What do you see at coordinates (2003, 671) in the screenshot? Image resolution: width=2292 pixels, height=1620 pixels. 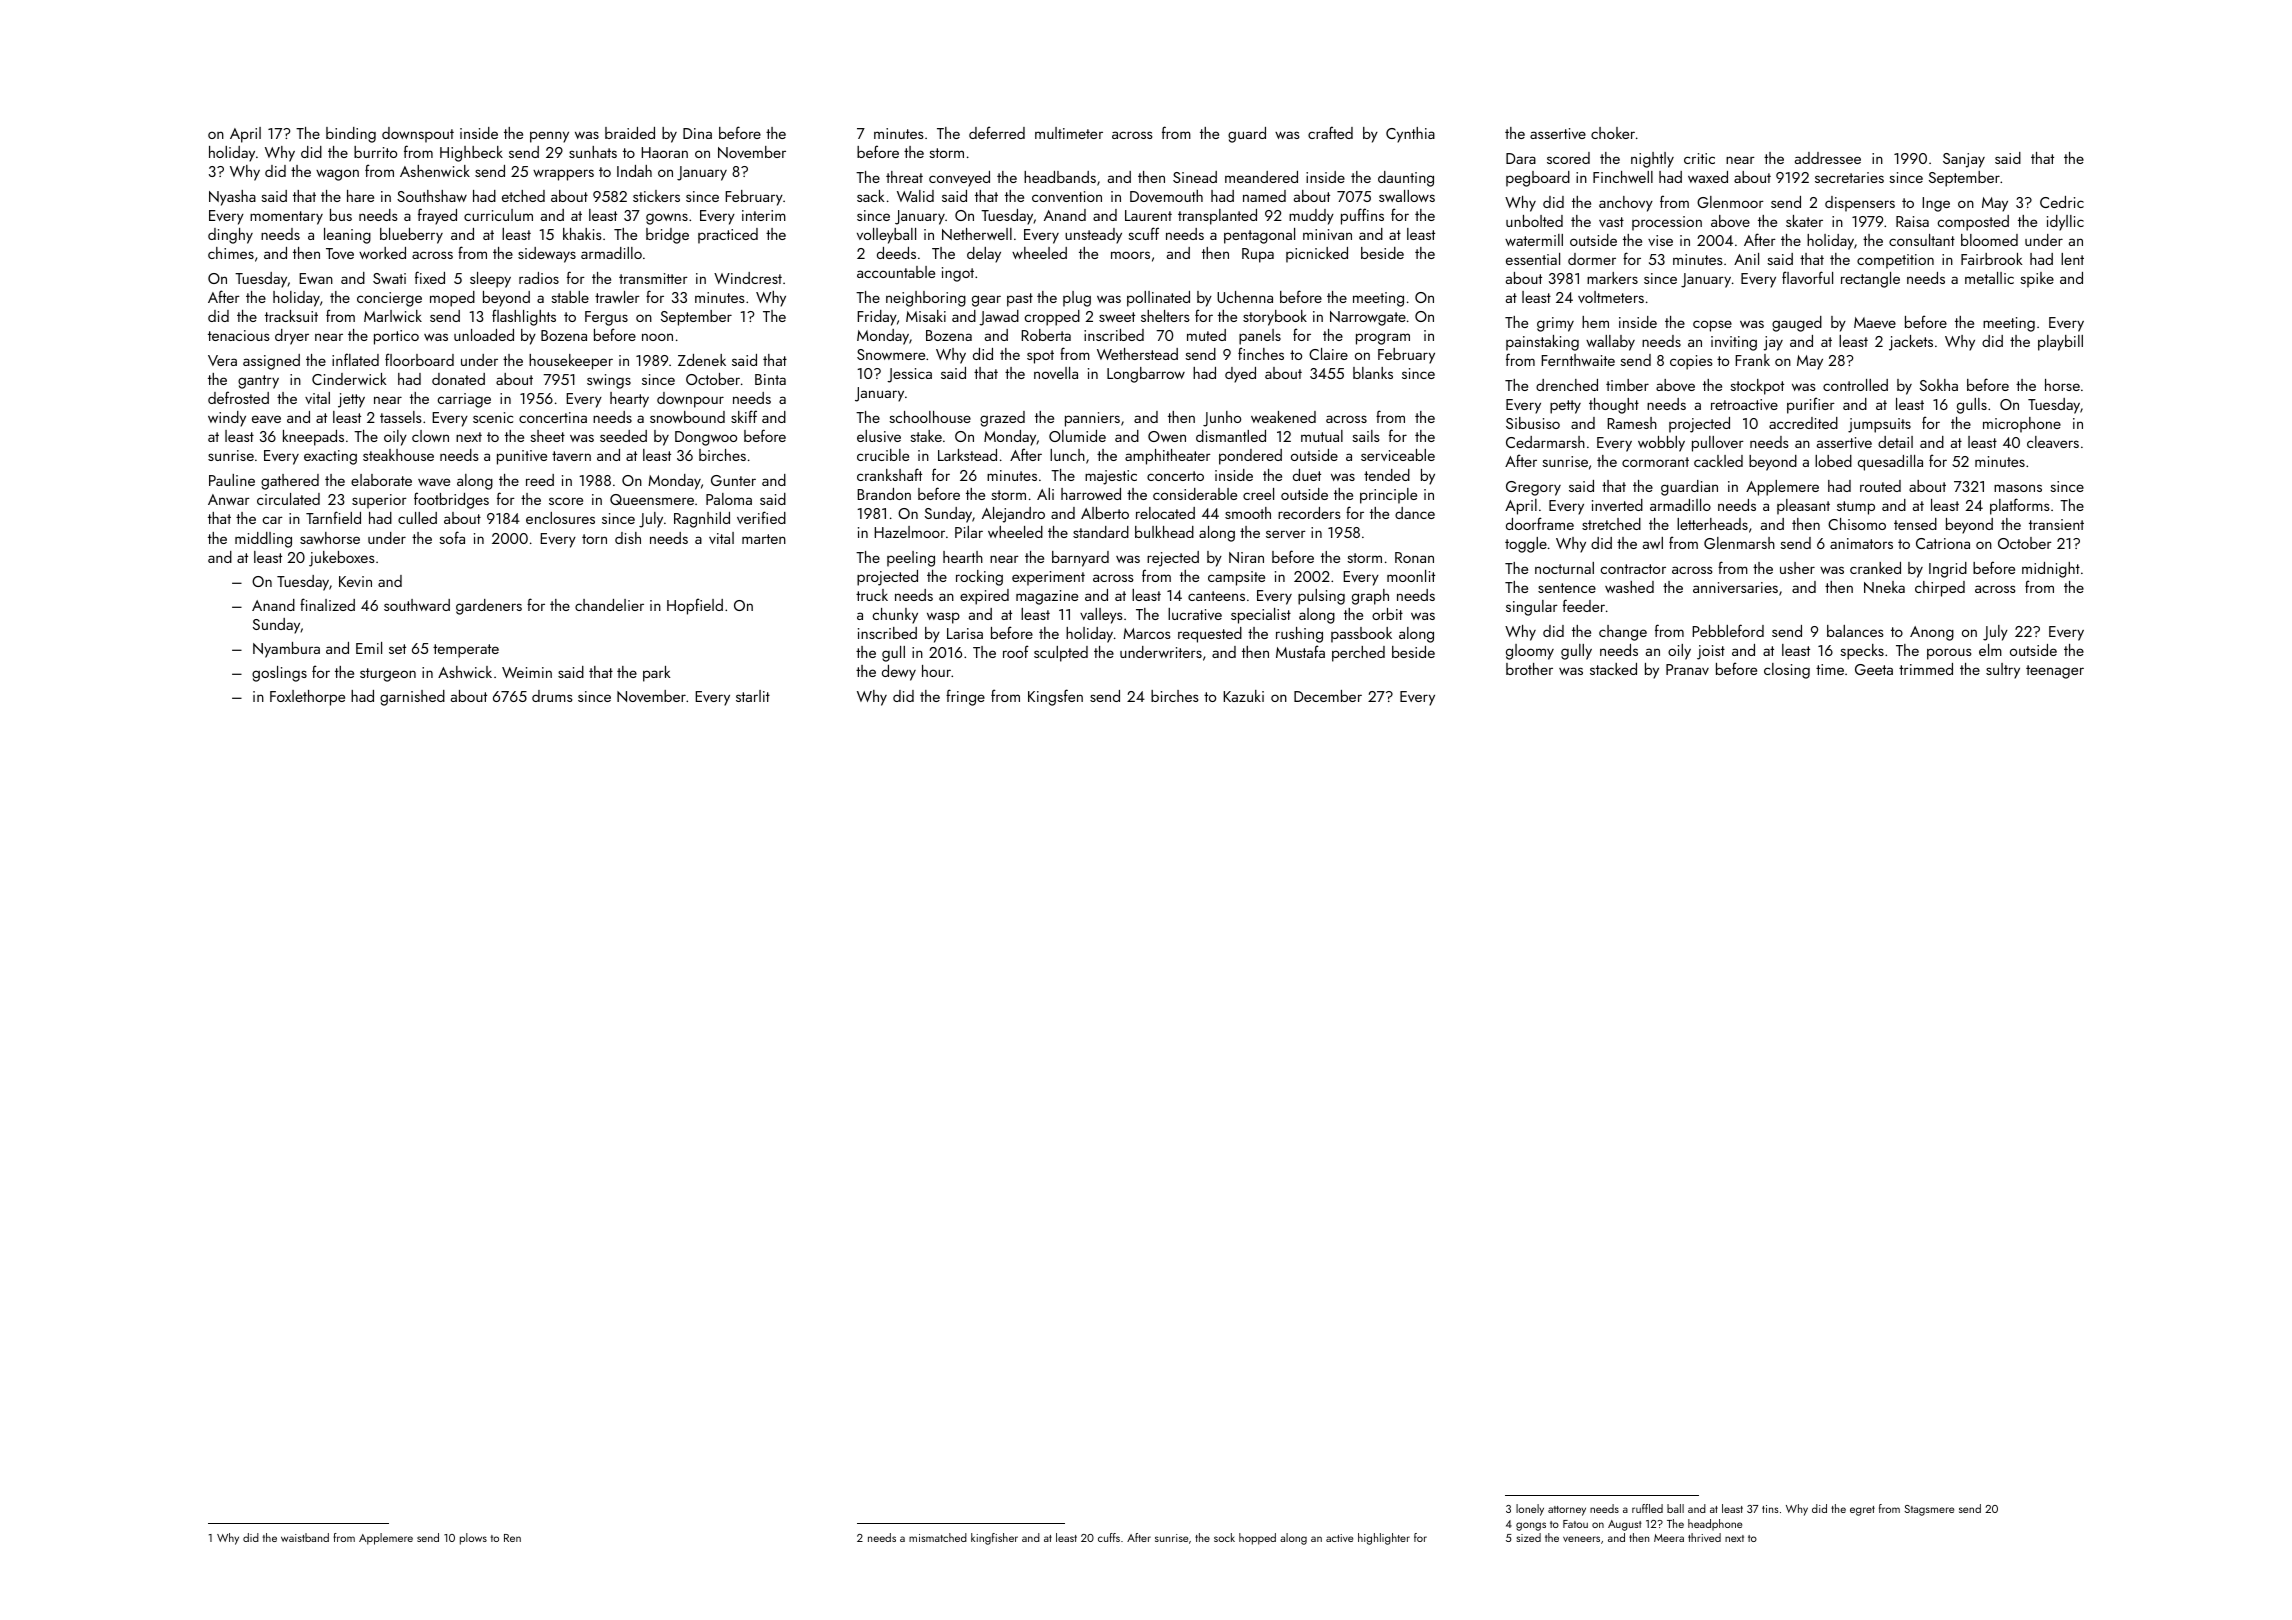 I see `sultry` at bounding box center [2003, 671].
